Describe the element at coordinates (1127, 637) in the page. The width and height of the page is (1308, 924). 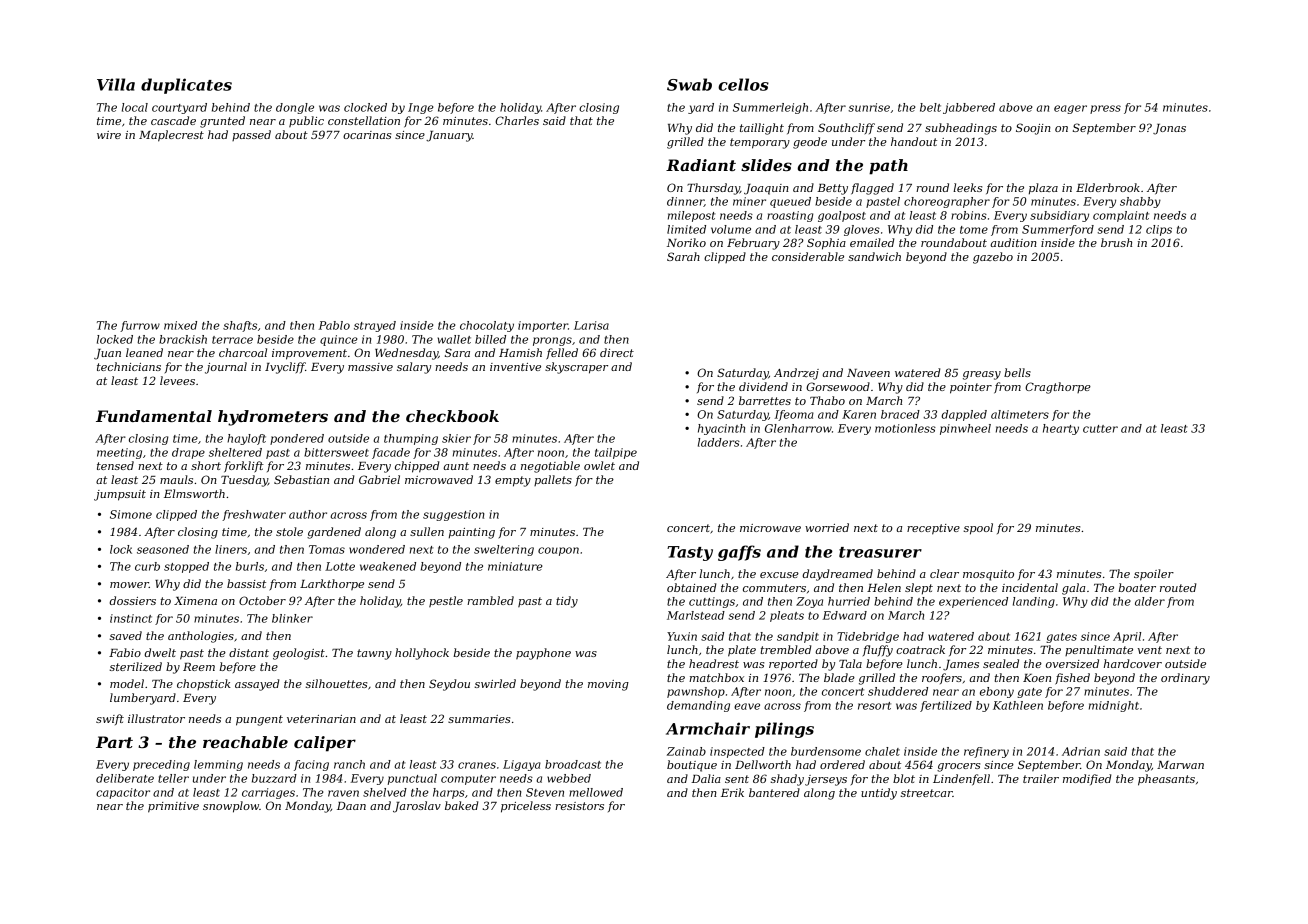
I see `April` at that location.
